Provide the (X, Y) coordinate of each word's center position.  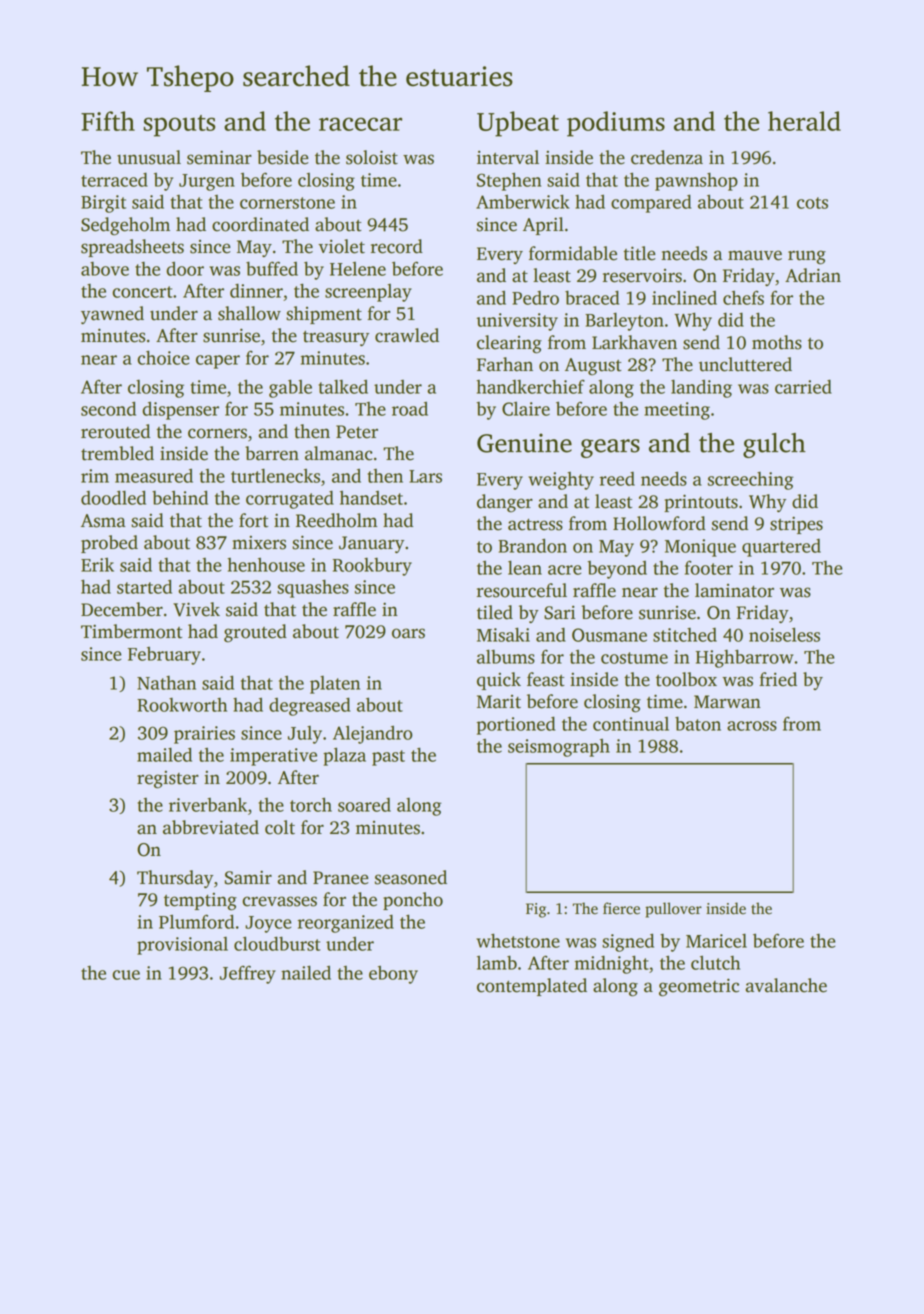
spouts (180, 126)
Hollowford (659, 523)
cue (126, 975)
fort (253, 520)
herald (804, 121)
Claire (526, 408)
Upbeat (518, 124)
